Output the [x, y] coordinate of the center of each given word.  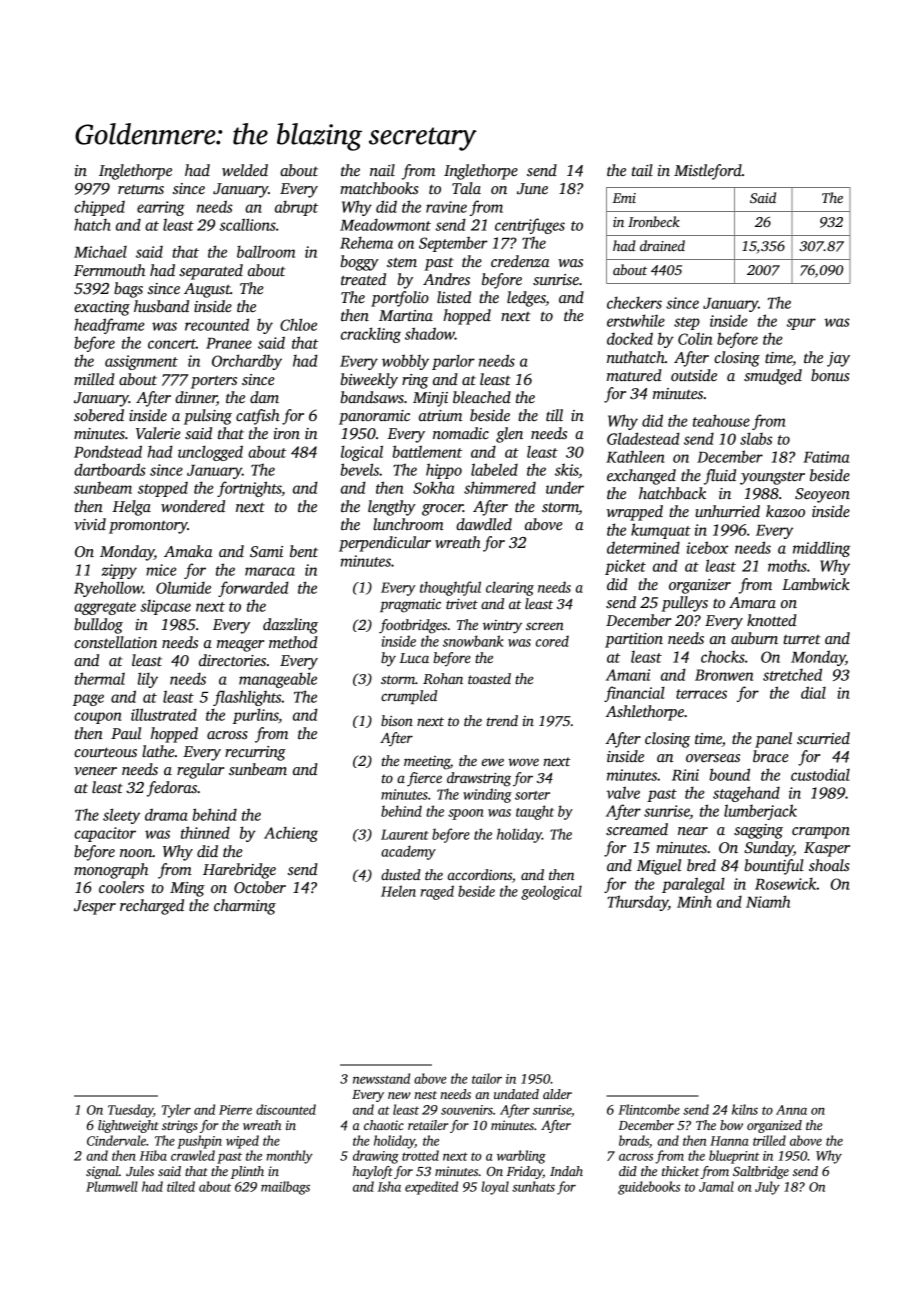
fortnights [249, 489]
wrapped [635, 513]
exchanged [641, 477]
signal [102, 1172]
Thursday [637, 903]
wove [523, 762]
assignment [141, 362]
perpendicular [385, 544]
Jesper [95, 907]
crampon [821, 833]
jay [838, 359]
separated [211, 272]
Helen [398, 891]
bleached [482, 397]
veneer [95, 771]
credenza [520, 261]
